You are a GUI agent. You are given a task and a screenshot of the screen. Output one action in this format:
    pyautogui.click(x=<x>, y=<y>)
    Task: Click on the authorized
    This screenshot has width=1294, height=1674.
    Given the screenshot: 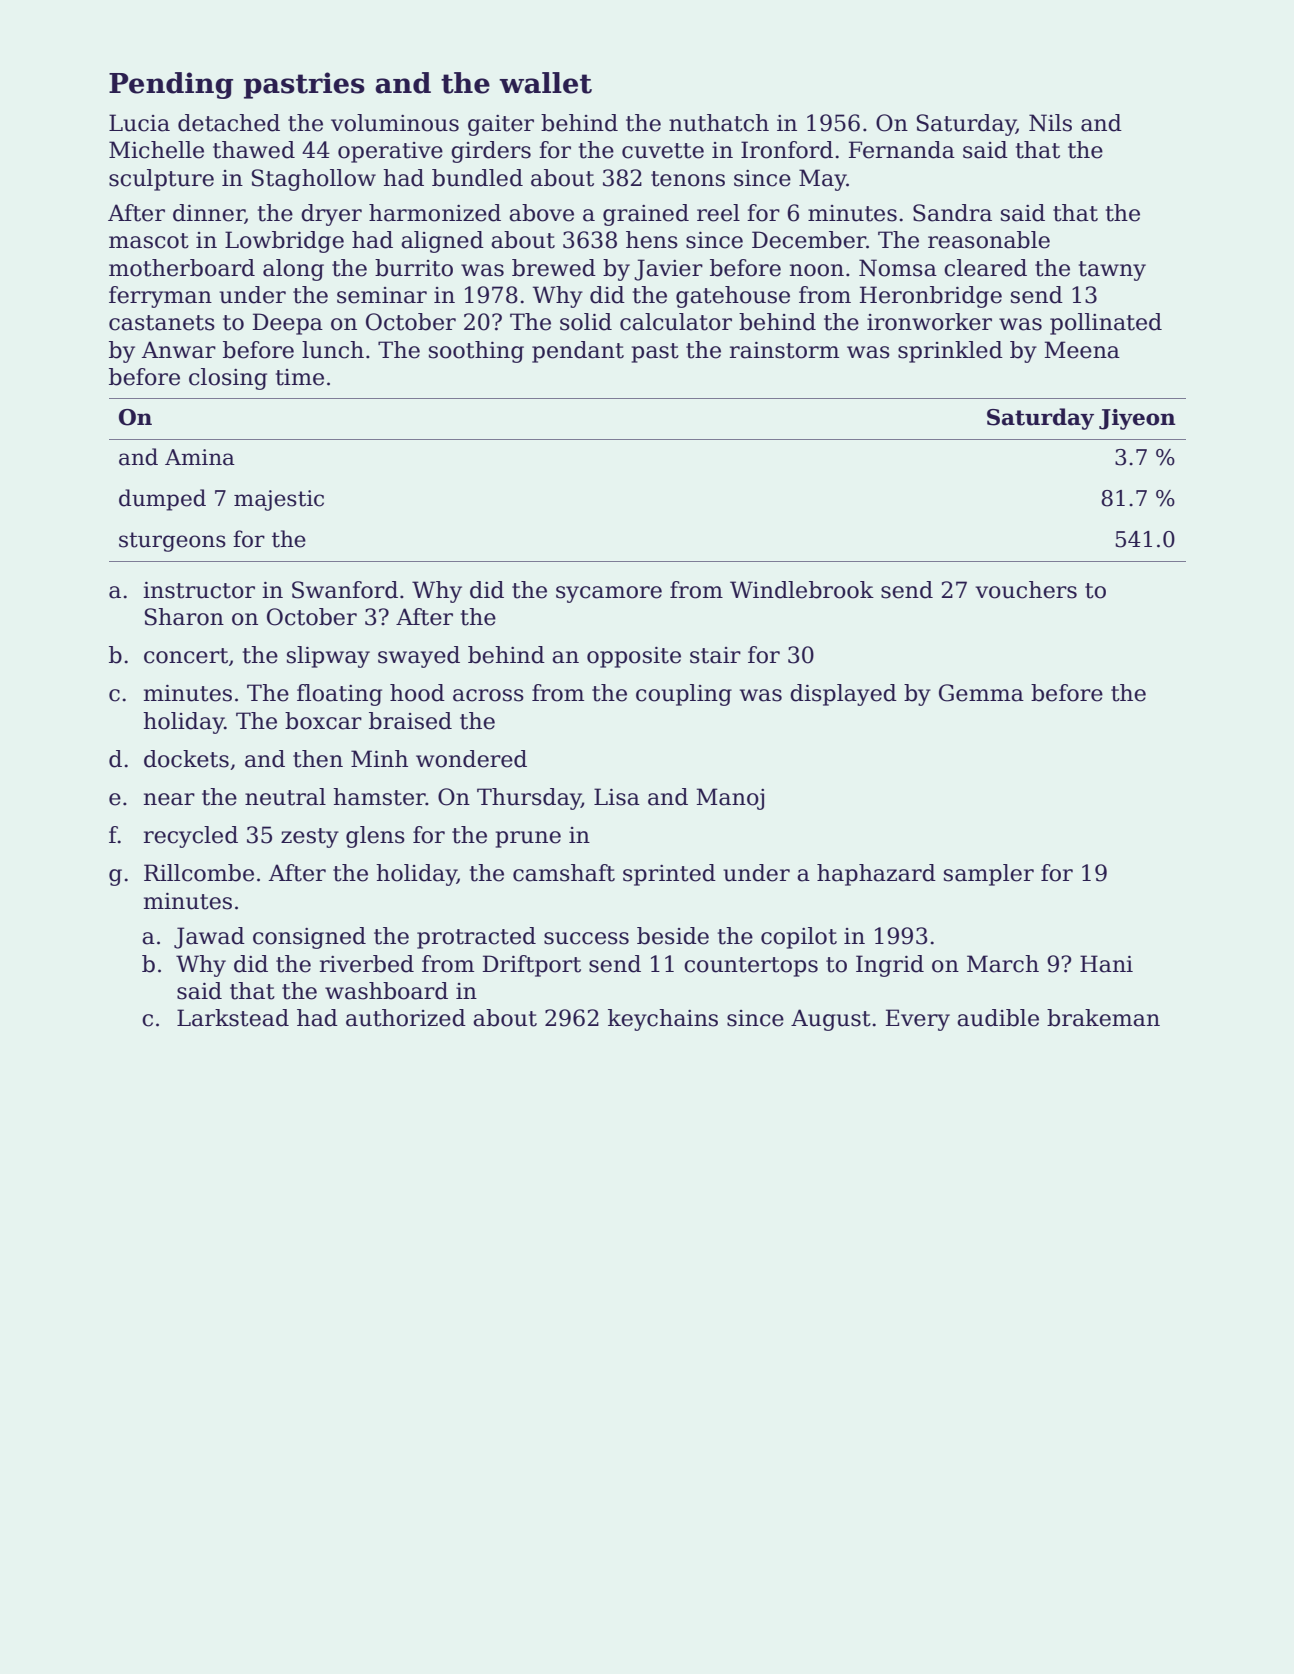 What is the action you would take?
    pyautogui.click(x=406, y=1018)
